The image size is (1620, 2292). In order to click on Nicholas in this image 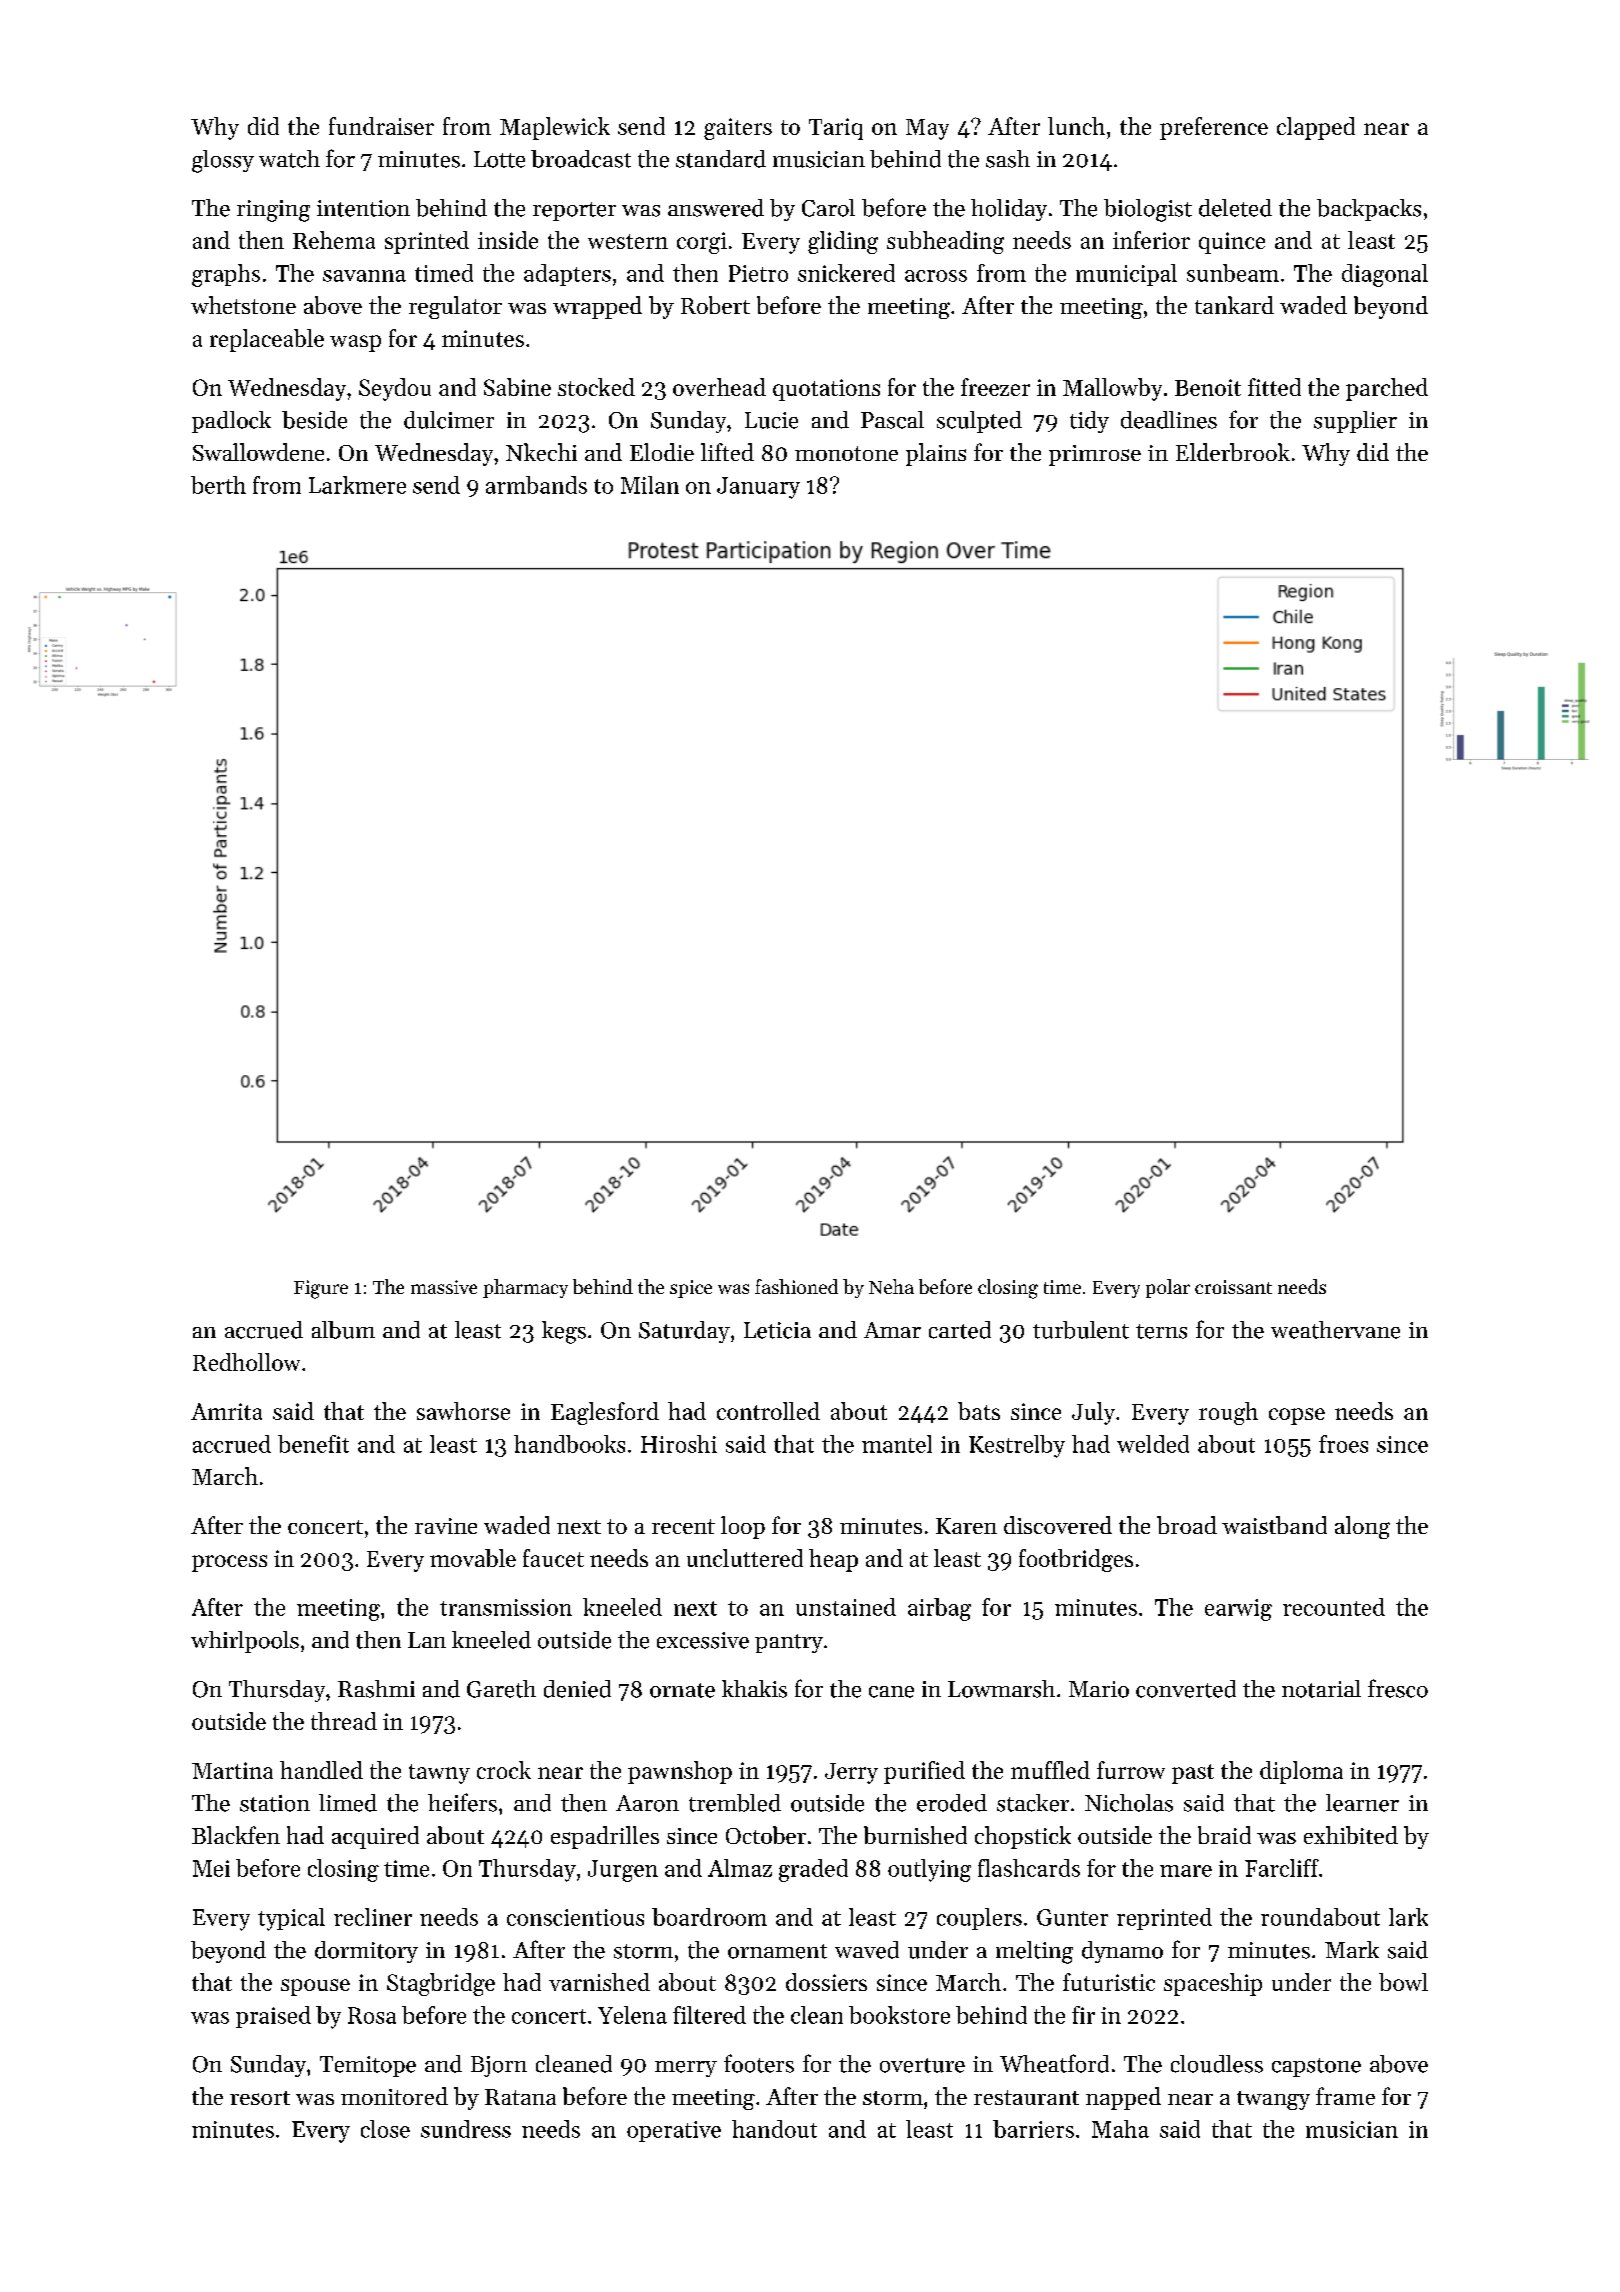, I will do `click(1129, 1803)`.
